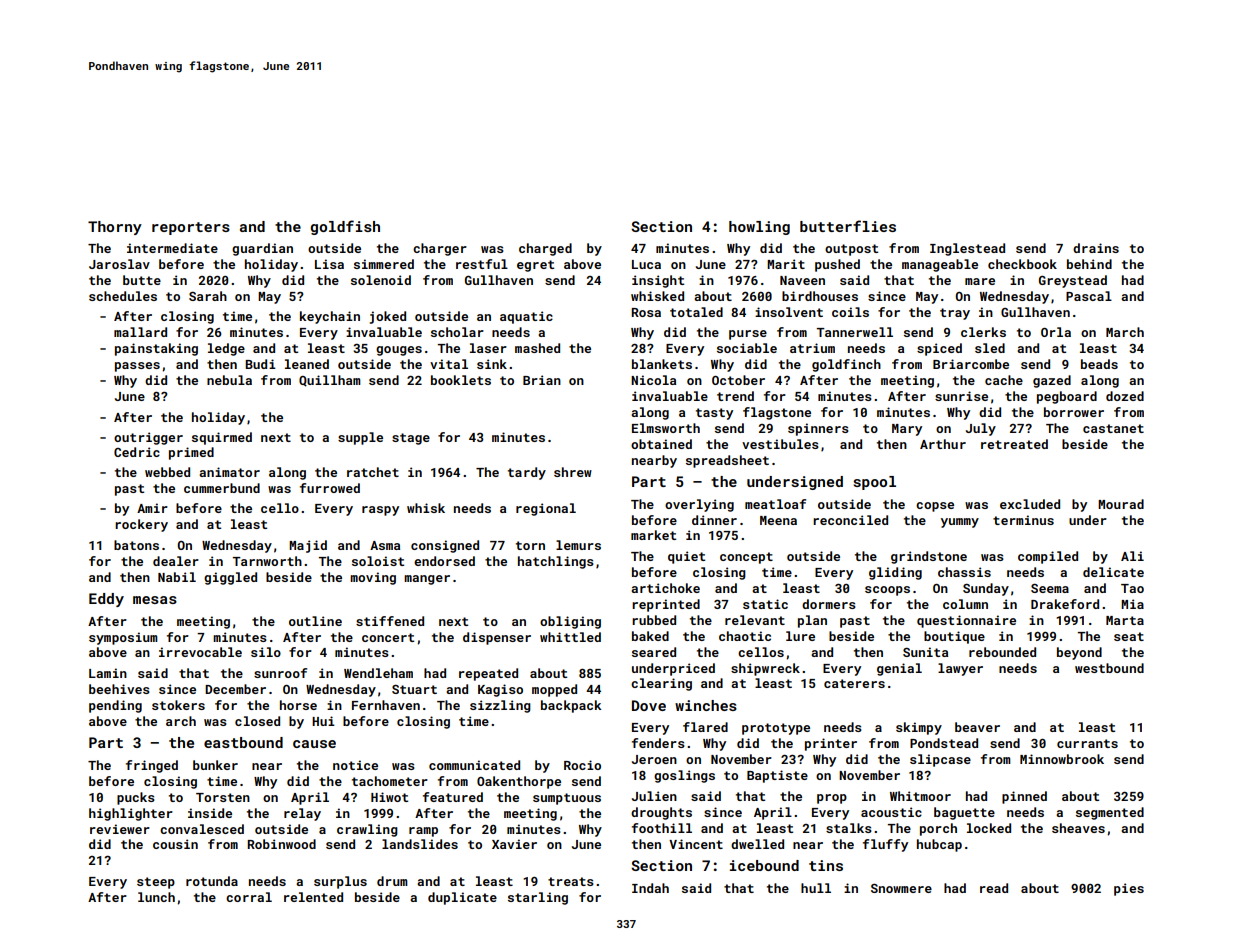  Describe the element at coordinates (1062, 759) in the screenshot. I see `Minnowbrook` at that location.
